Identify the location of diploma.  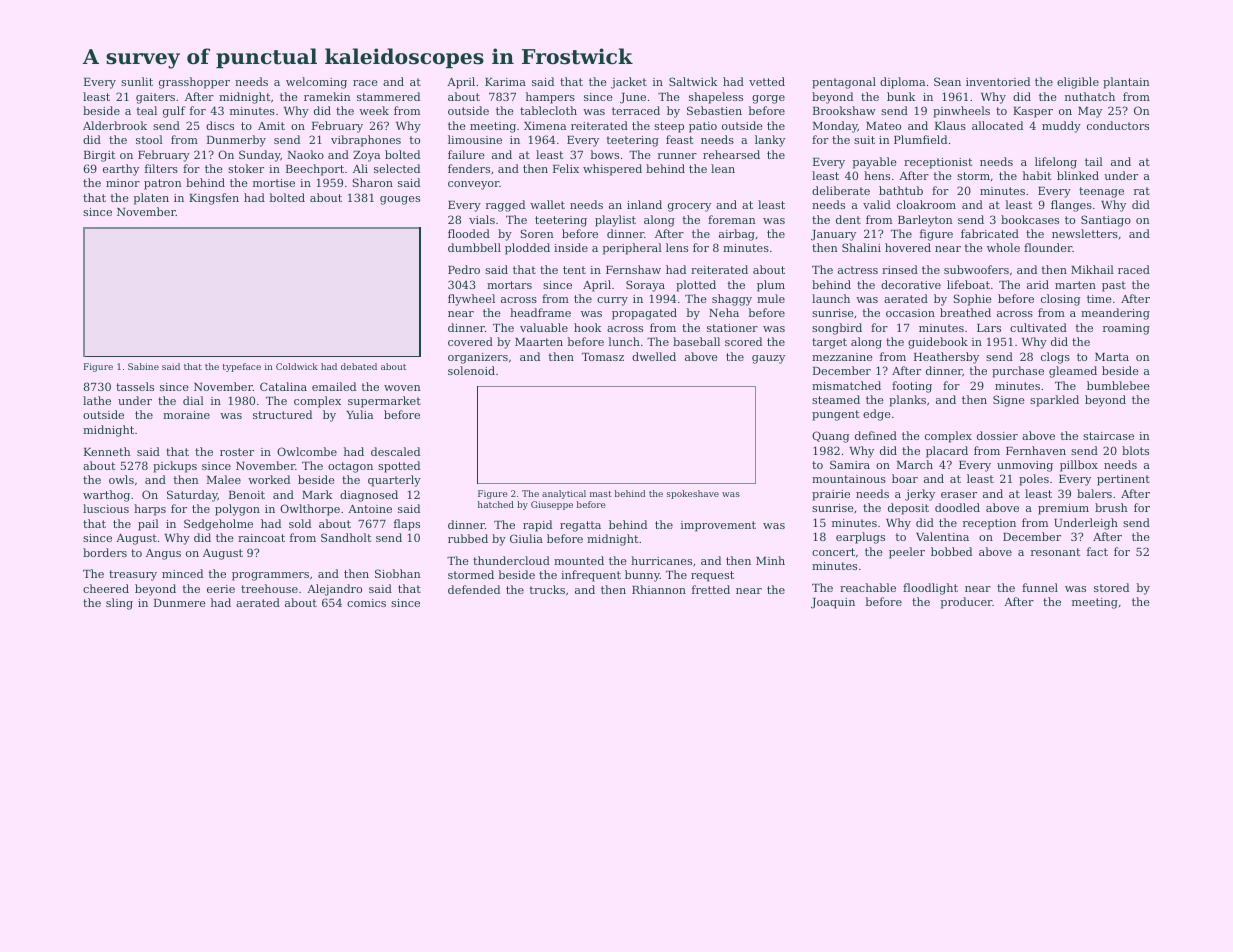
(902, 83).
